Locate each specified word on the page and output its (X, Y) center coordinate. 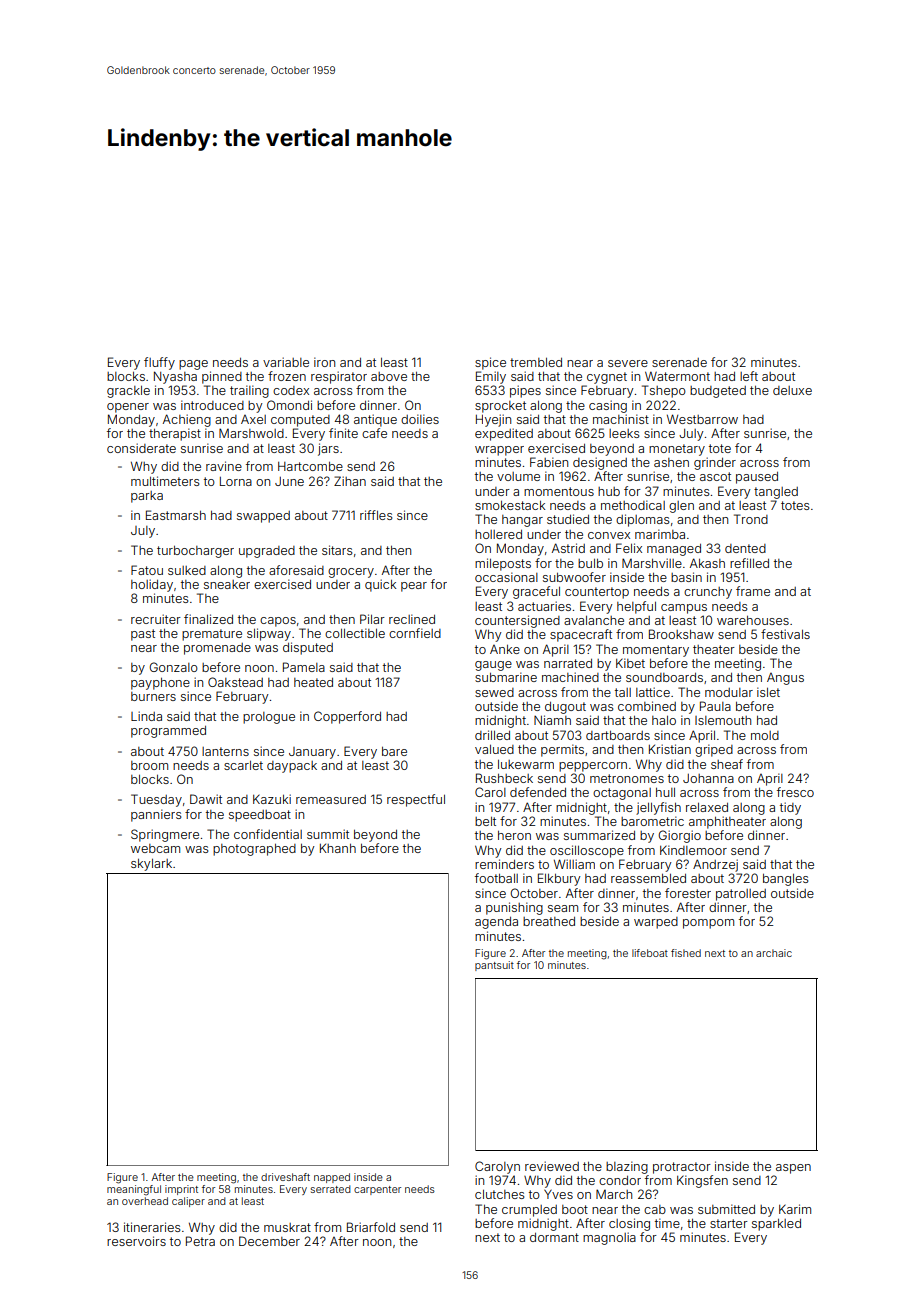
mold (765, 735)
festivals (785, 634)
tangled (776, 493)
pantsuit (494, 966)
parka (147, 497)
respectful (416, 800)
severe (628, 363)
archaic (774, 953)
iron (324, 362)
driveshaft (285, 1177)
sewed (494, 692)
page (193, 365)
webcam (155, 848)
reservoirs (136, 1241)
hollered (498, 534)
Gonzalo (173, 667)
